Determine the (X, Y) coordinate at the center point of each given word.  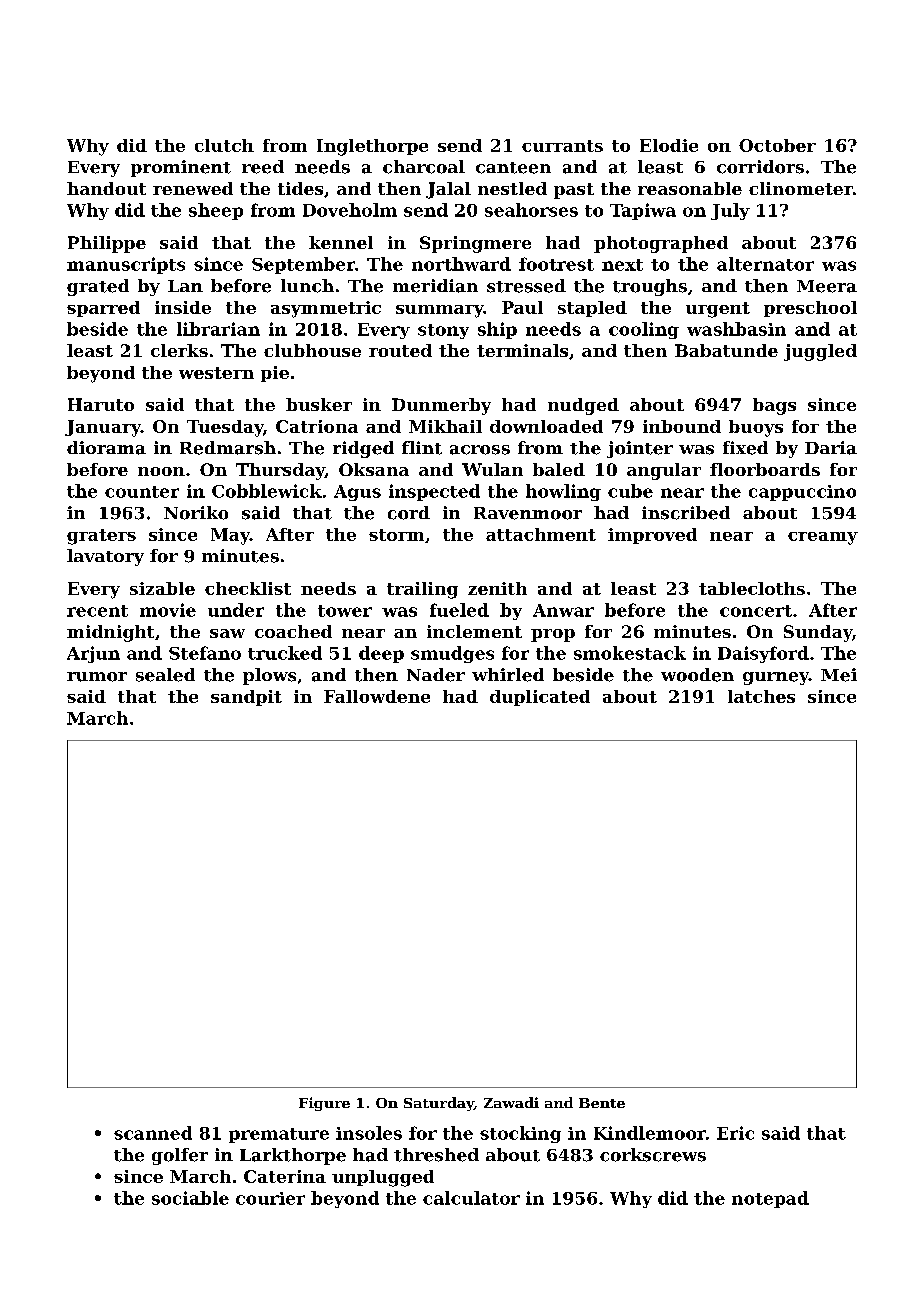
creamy (823, 538)
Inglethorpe (372, 147)
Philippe (107, 244)
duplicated (540, 698)
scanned (153, 1133)
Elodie (669, 145)
